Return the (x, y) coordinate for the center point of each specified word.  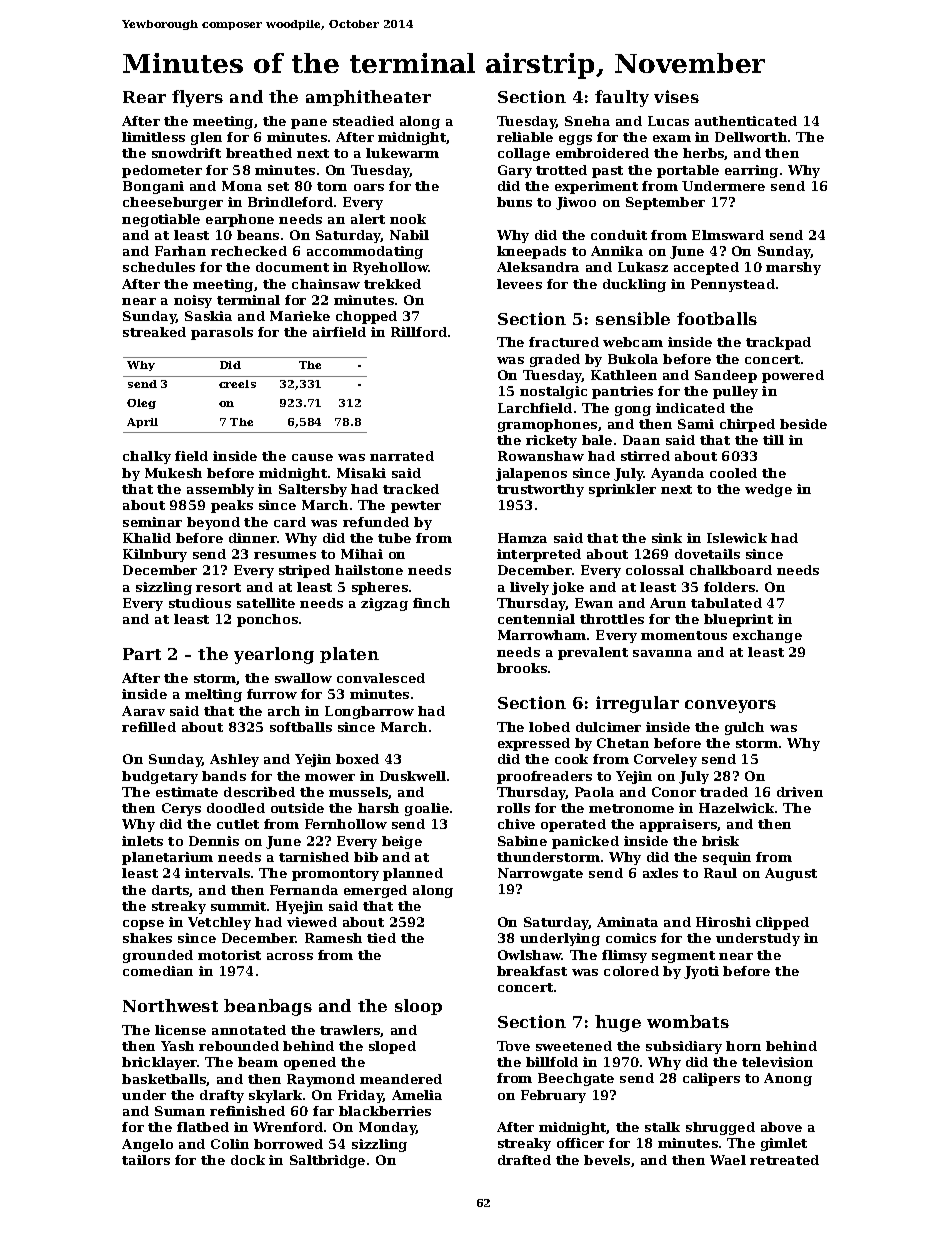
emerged (375, 891)
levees (519, 284)
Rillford (419, 332)
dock (248, 1160)
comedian (158, 971)
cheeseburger (173, 203)
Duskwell (413, 776)
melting (213, 695)
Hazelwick (736, 808)
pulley (735, 392)
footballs (717, 318)
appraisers (678, 825)
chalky (147, 457)
